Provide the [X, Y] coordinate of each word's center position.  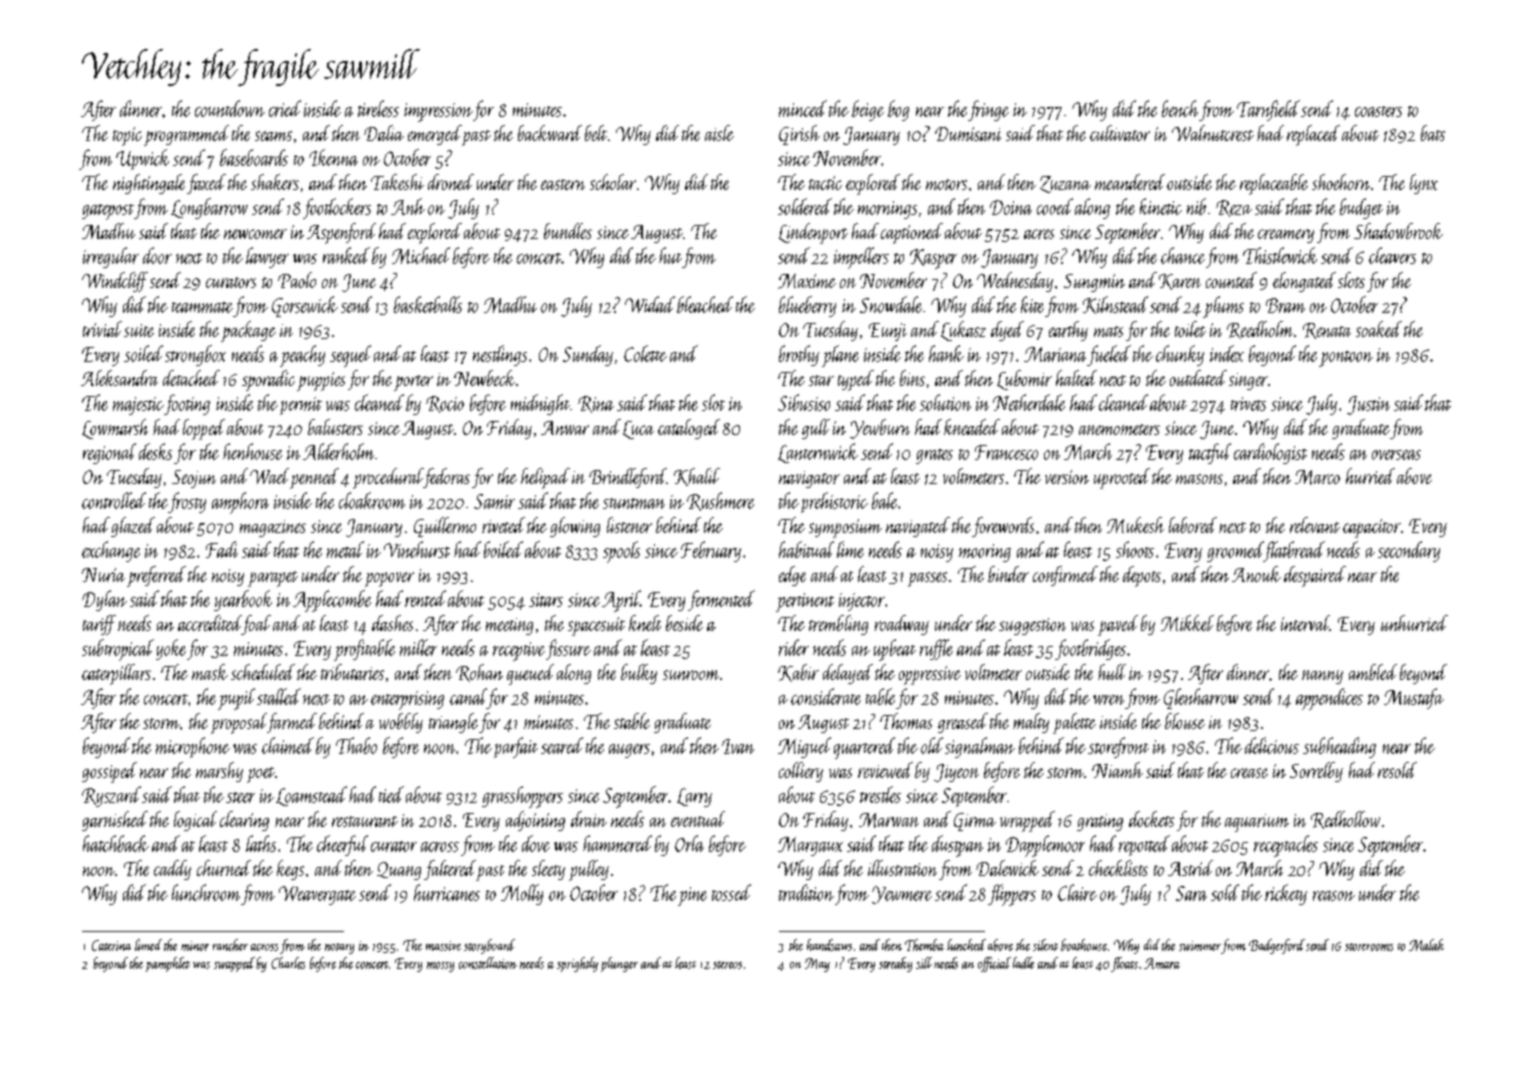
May [817, 965]
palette [1074, 723]
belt [596, 133]
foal [256, 625]
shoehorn [1341, 182]
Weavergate [317, 895]
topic [127, 136]
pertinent [805, 602]
